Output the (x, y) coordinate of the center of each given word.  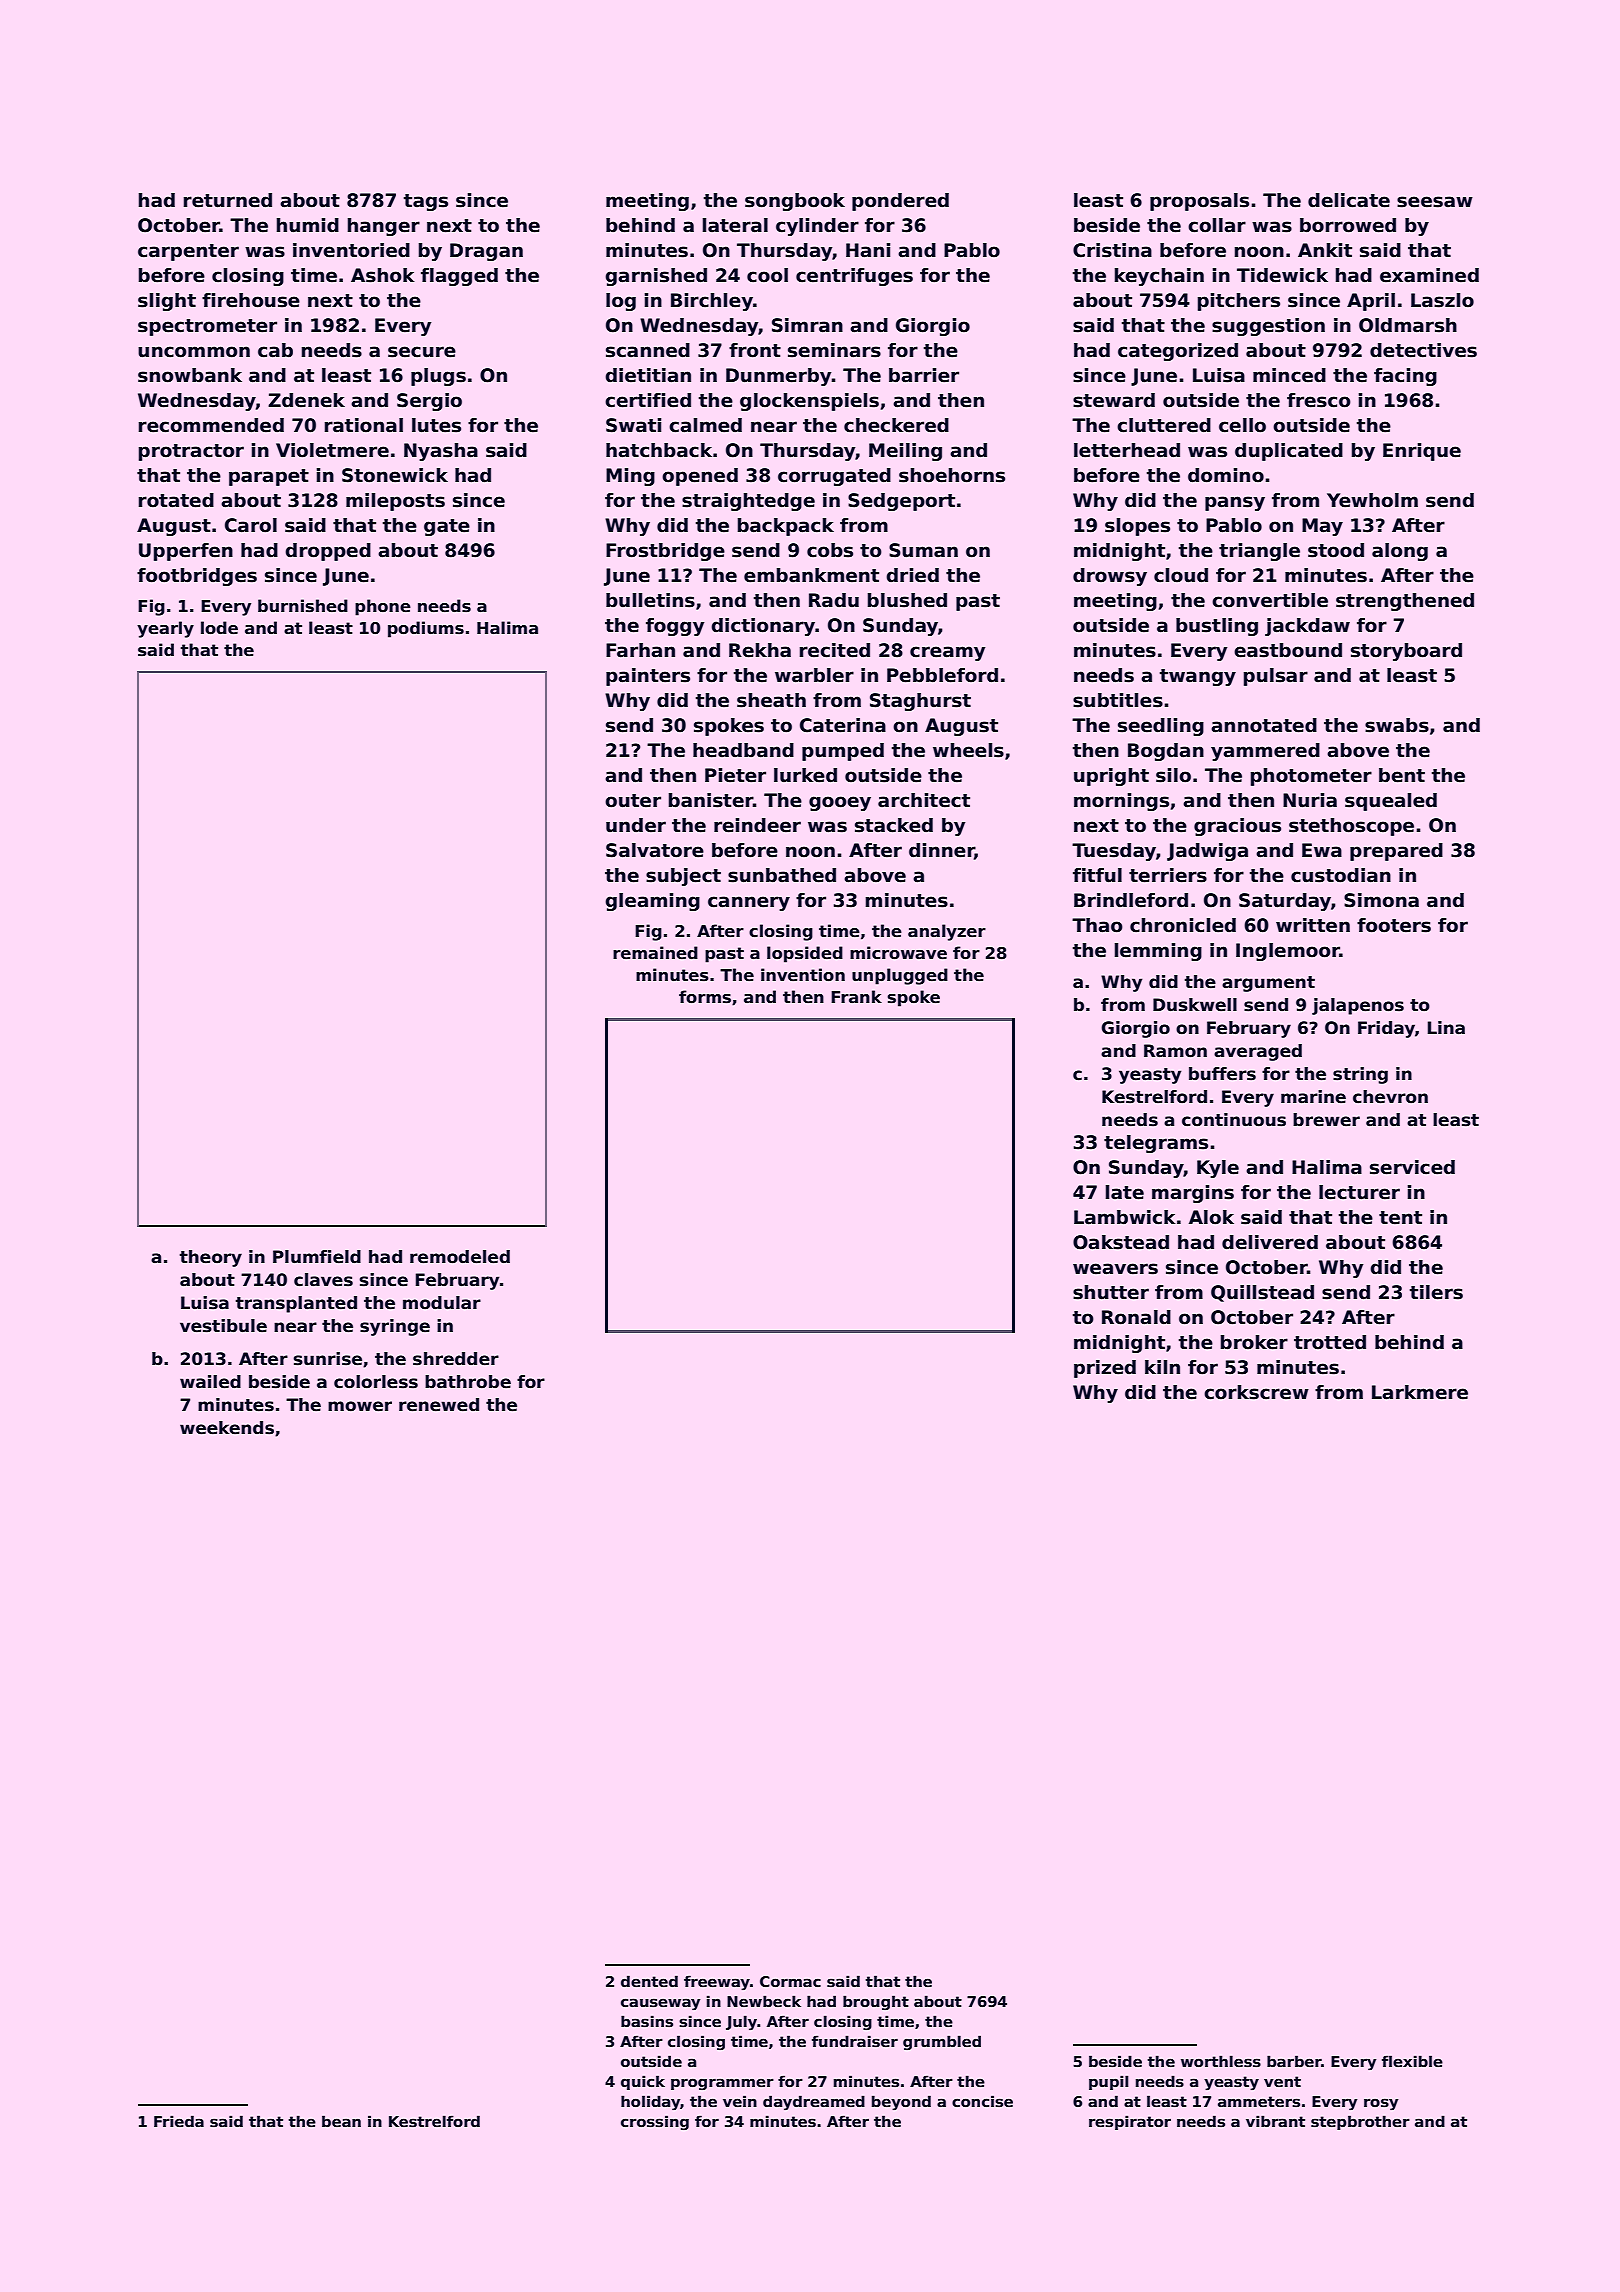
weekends (227, 1428)
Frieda (179, 2121)
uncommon (194, 352)
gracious (1237, 827)
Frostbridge (665, 552)
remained (655, 953)
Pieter (735, 775)
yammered (1265, 752)
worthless (1221, 2061)
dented (649, 1981)
